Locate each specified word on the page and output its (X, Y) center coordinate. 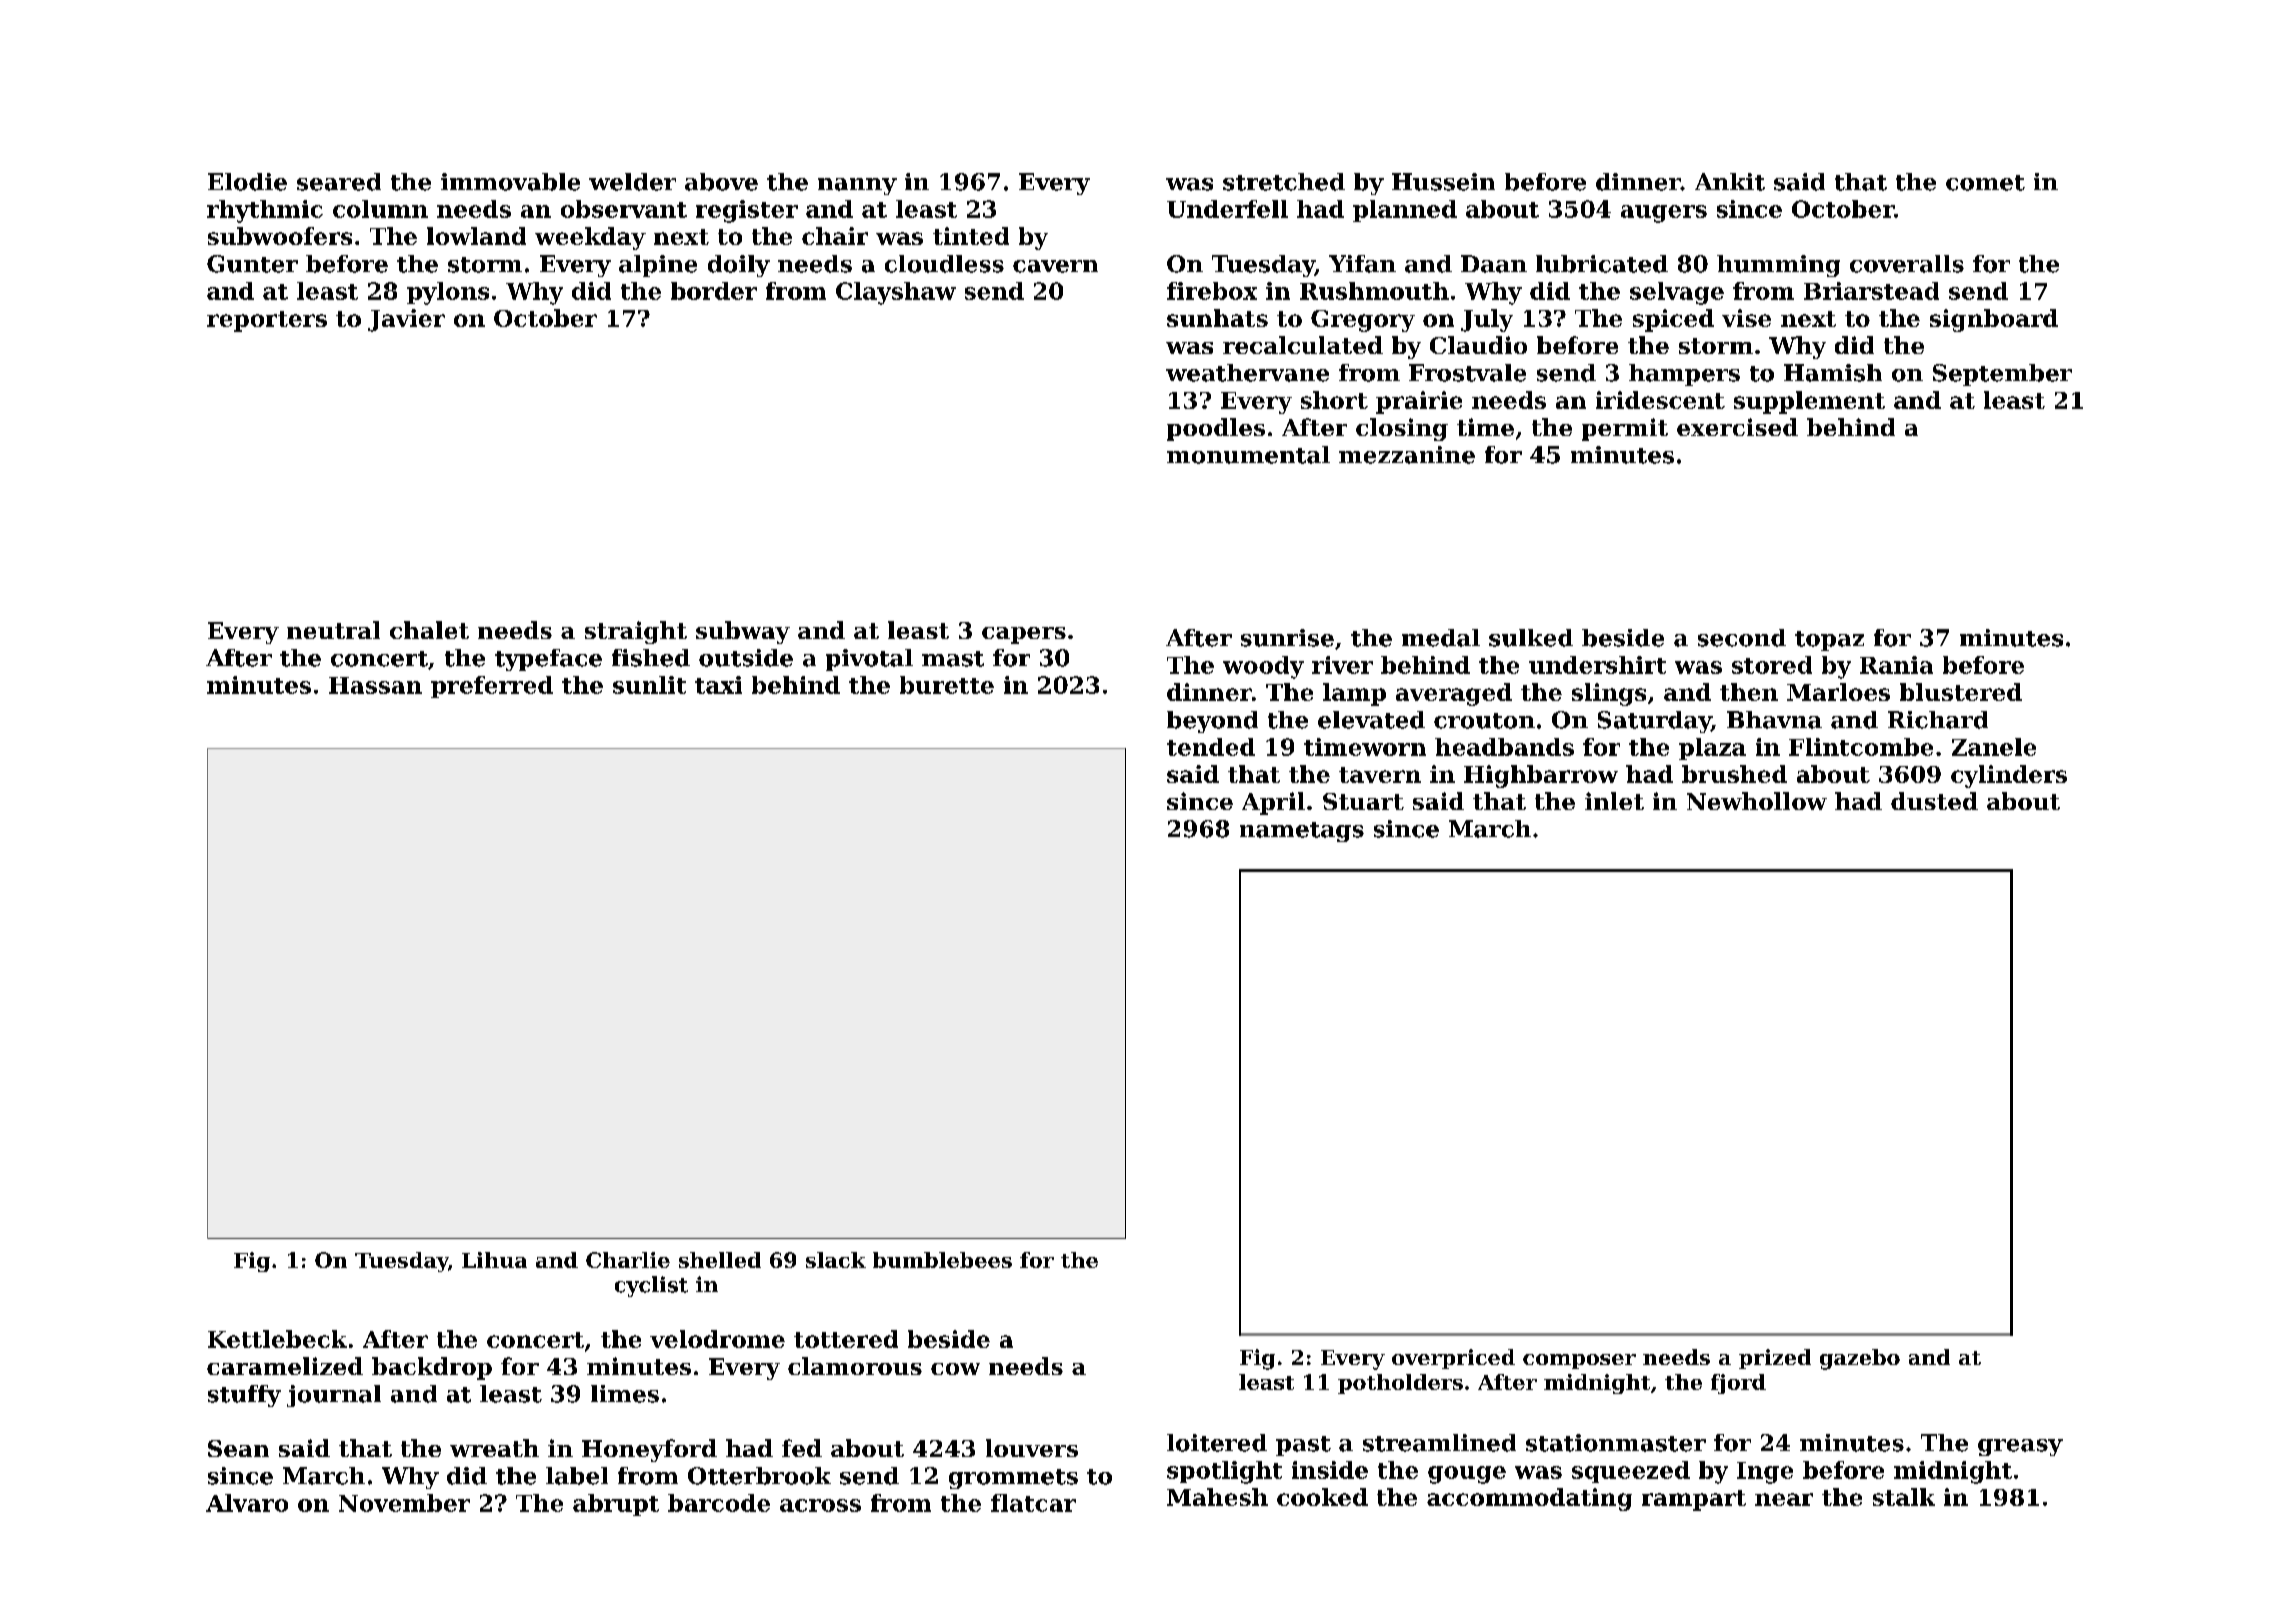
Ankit (1730, 182)
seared (339, 182)
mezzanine (1407, 455)
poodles (1216, 429)
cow (955, 1369)
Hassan (375, 685)
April (1273, 803)
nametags (1302, 832)
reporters (267, 321)
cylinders (2009, 776)
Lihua (494, 1260)
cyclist (651, 1286)
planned (1405, 211)
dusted (1934, 801)
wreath (494, 1448)
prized (1775, 1359)
